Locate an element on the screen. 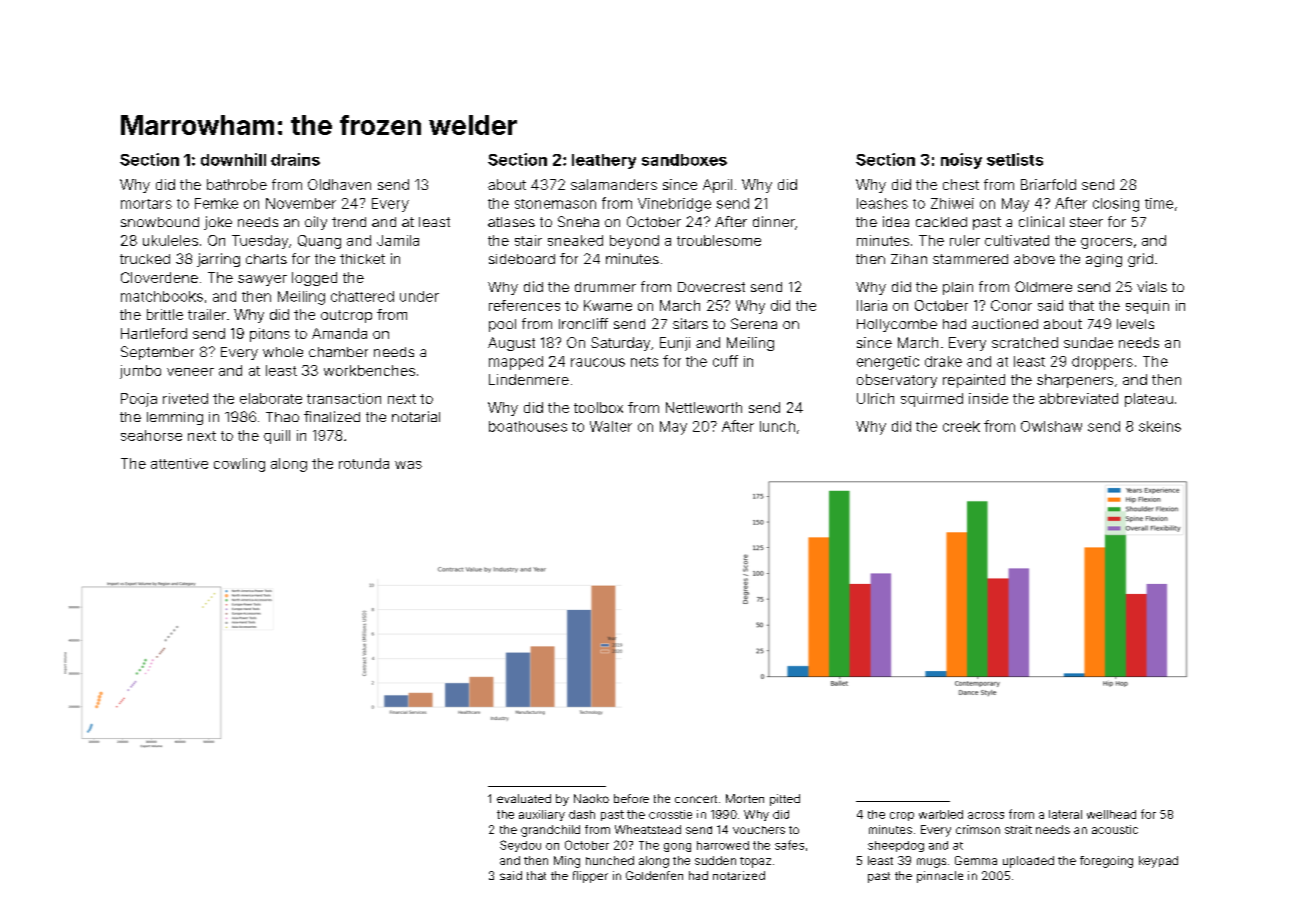 The image size is (1308, 924). Owlshaw is located at coordinates (1051, 426).
